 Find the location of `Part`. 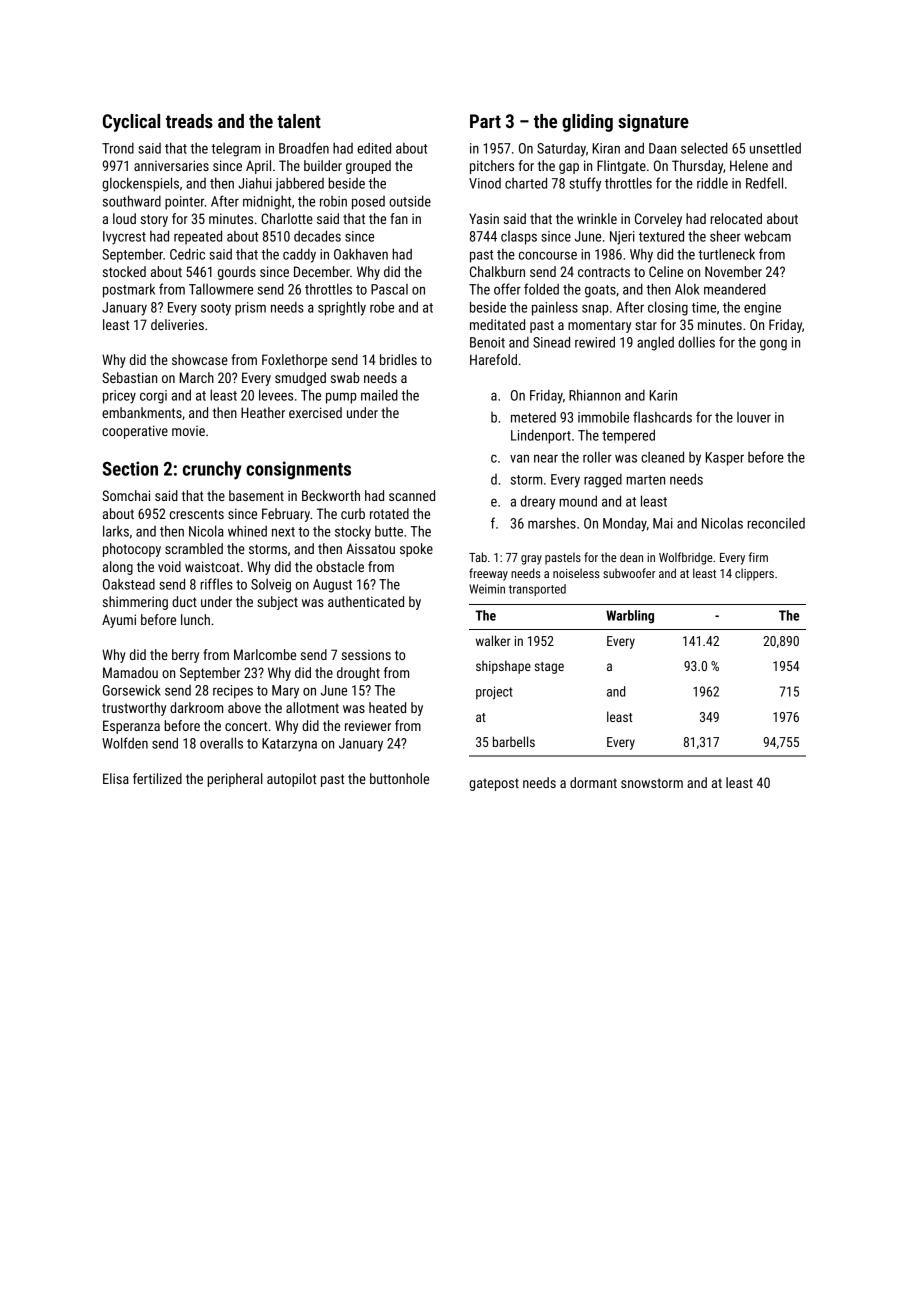

Part is located at coordinates (485, 121).
